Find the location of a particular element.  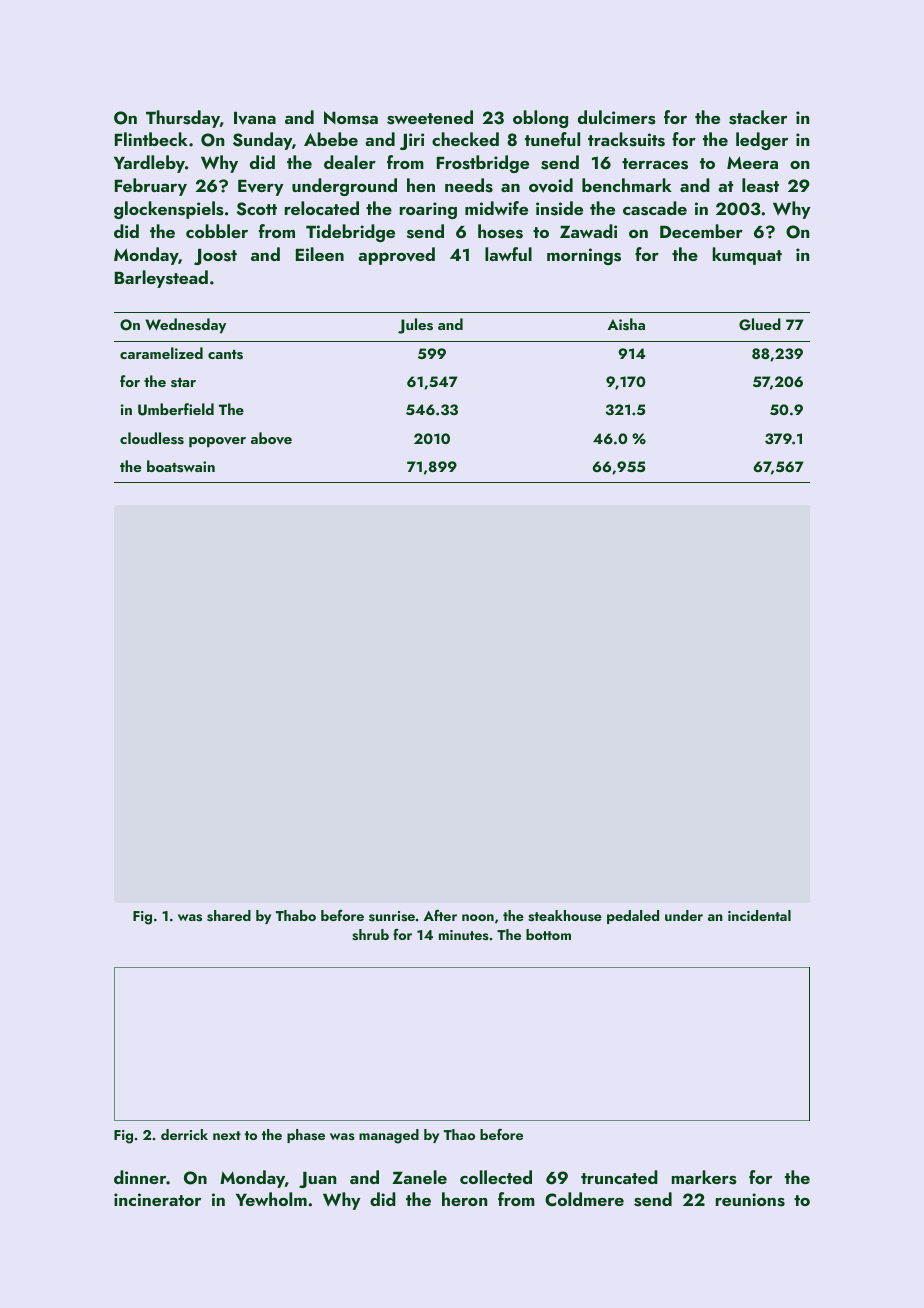

shared is located at coordinates (229, 916).
